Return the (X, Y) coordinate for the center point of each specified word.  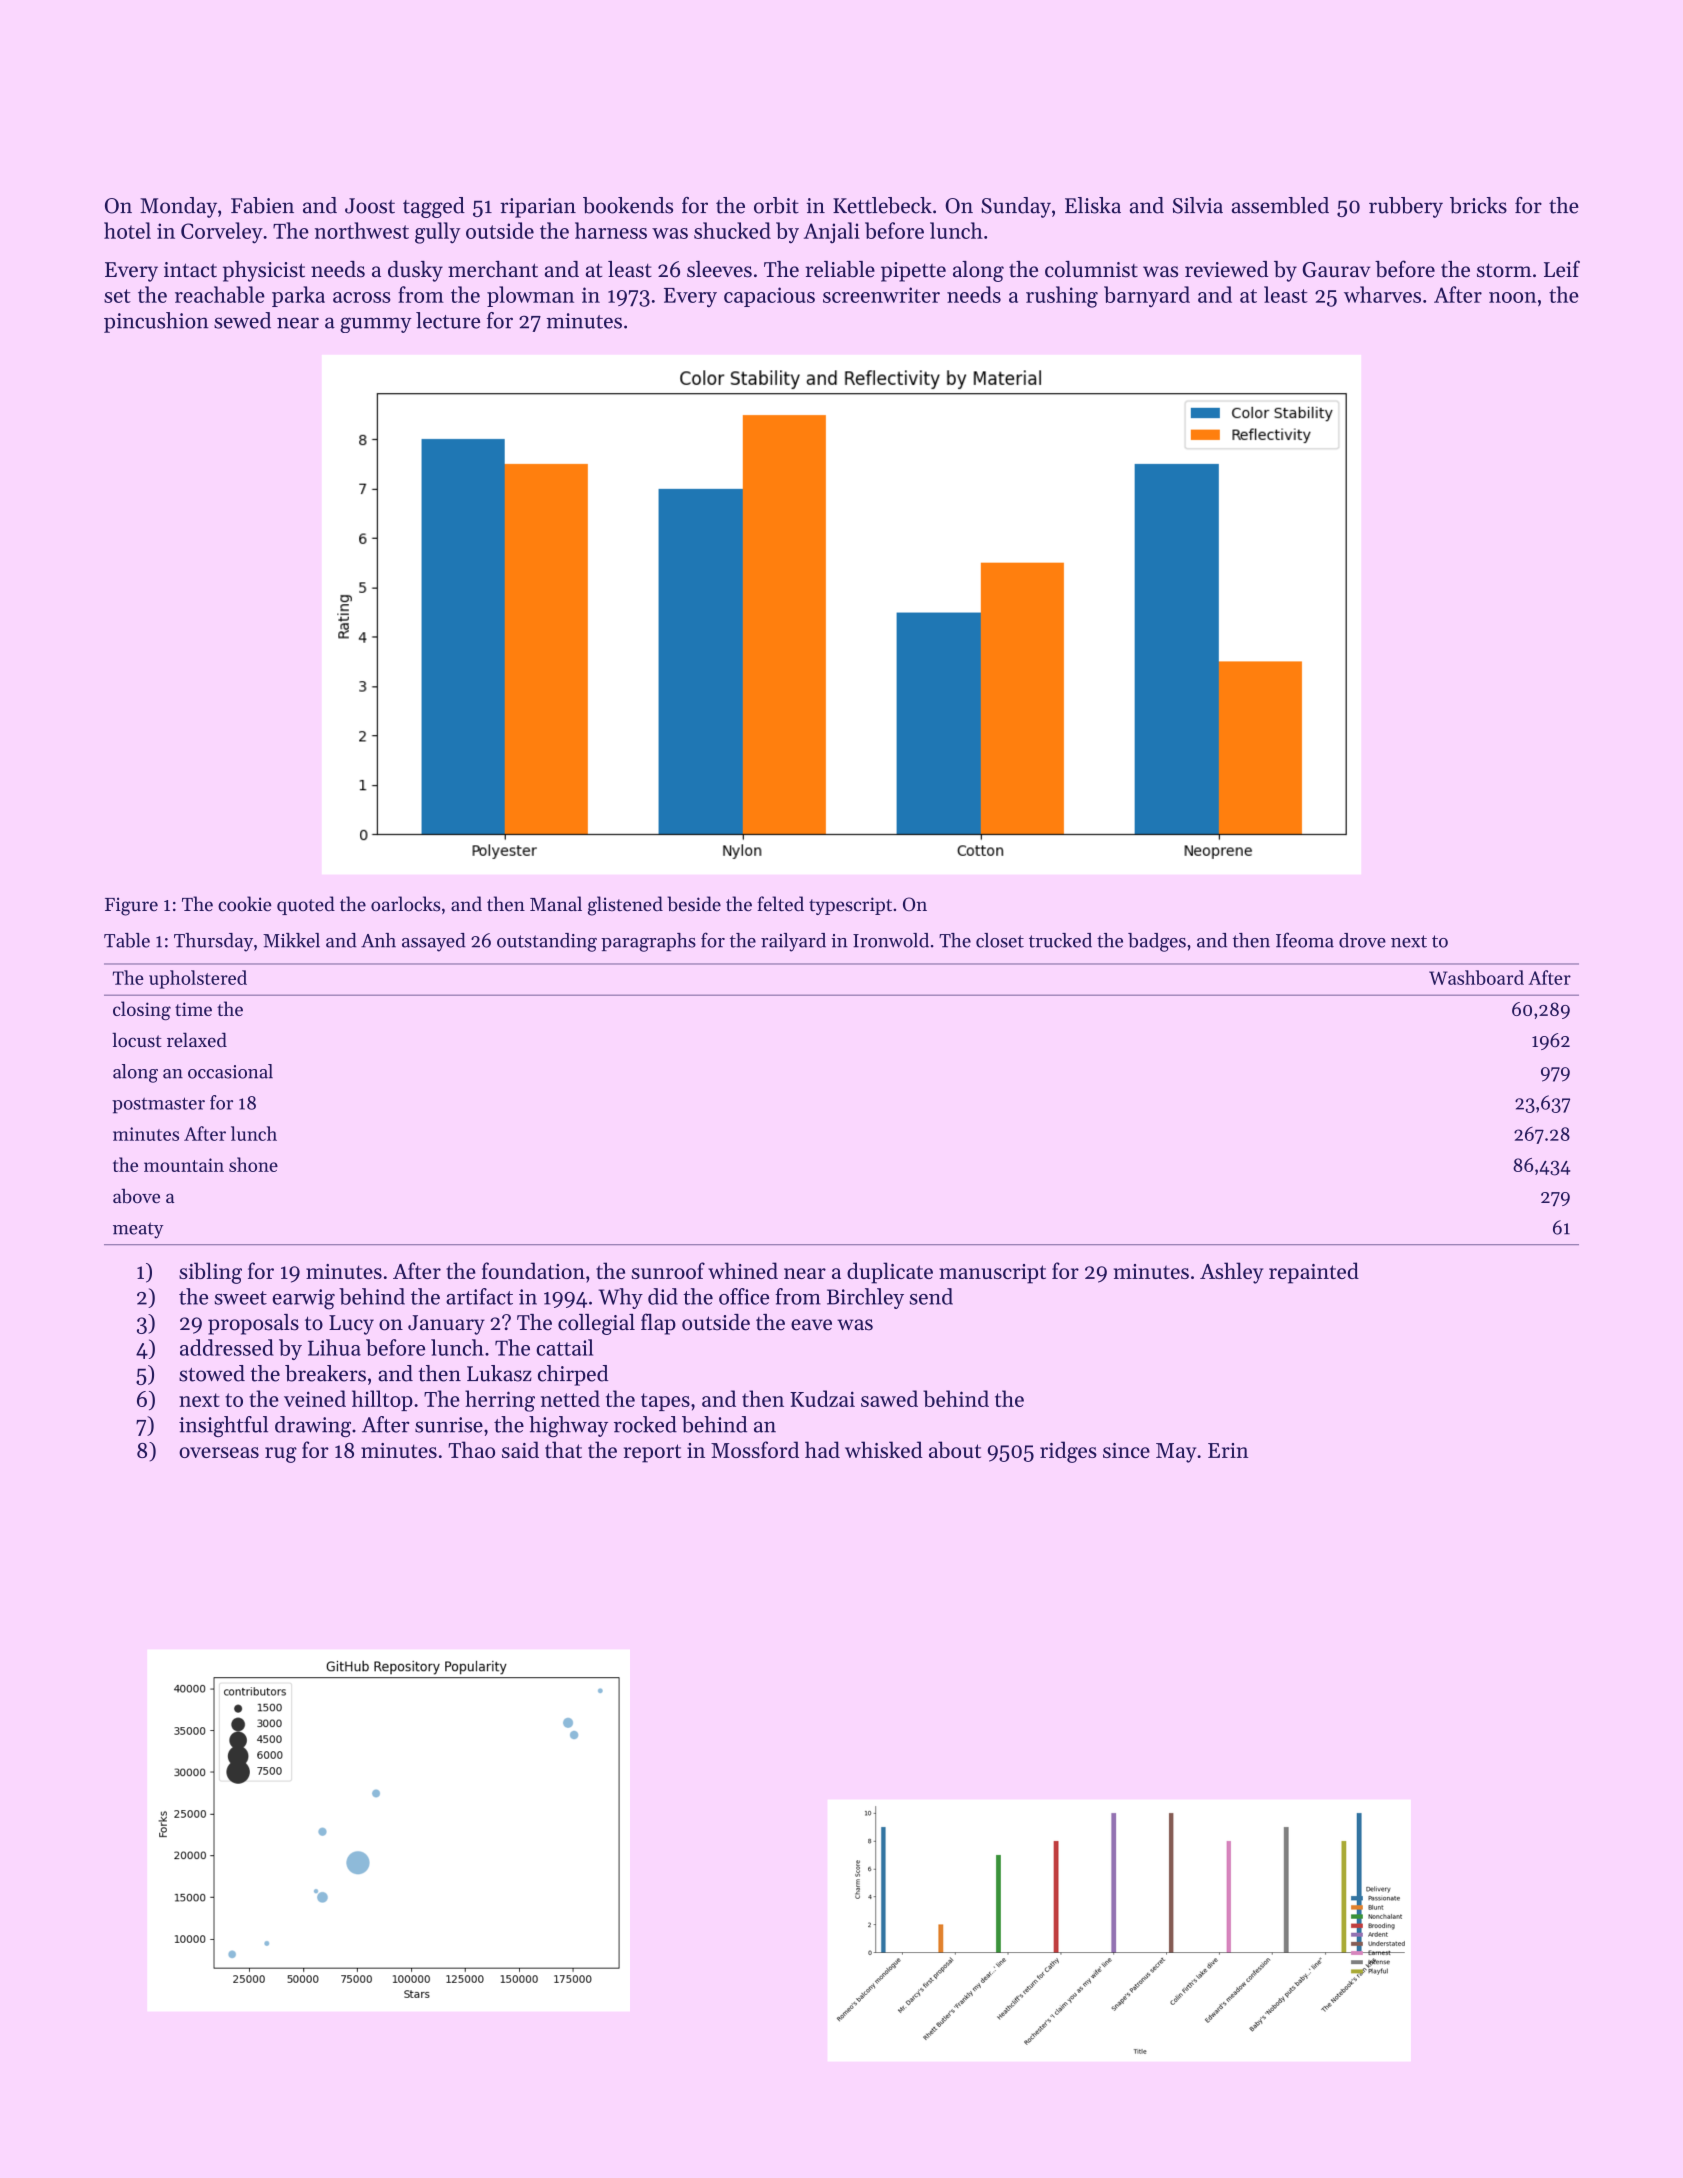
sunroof (668, 1270)
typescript (850, 906)
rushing (1062, 297)
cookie (245, 903)
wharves (1382, 294)
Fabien (262, 205)
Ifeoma (1305, 940)
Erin (1228, 1450)
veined (315, 1398)
